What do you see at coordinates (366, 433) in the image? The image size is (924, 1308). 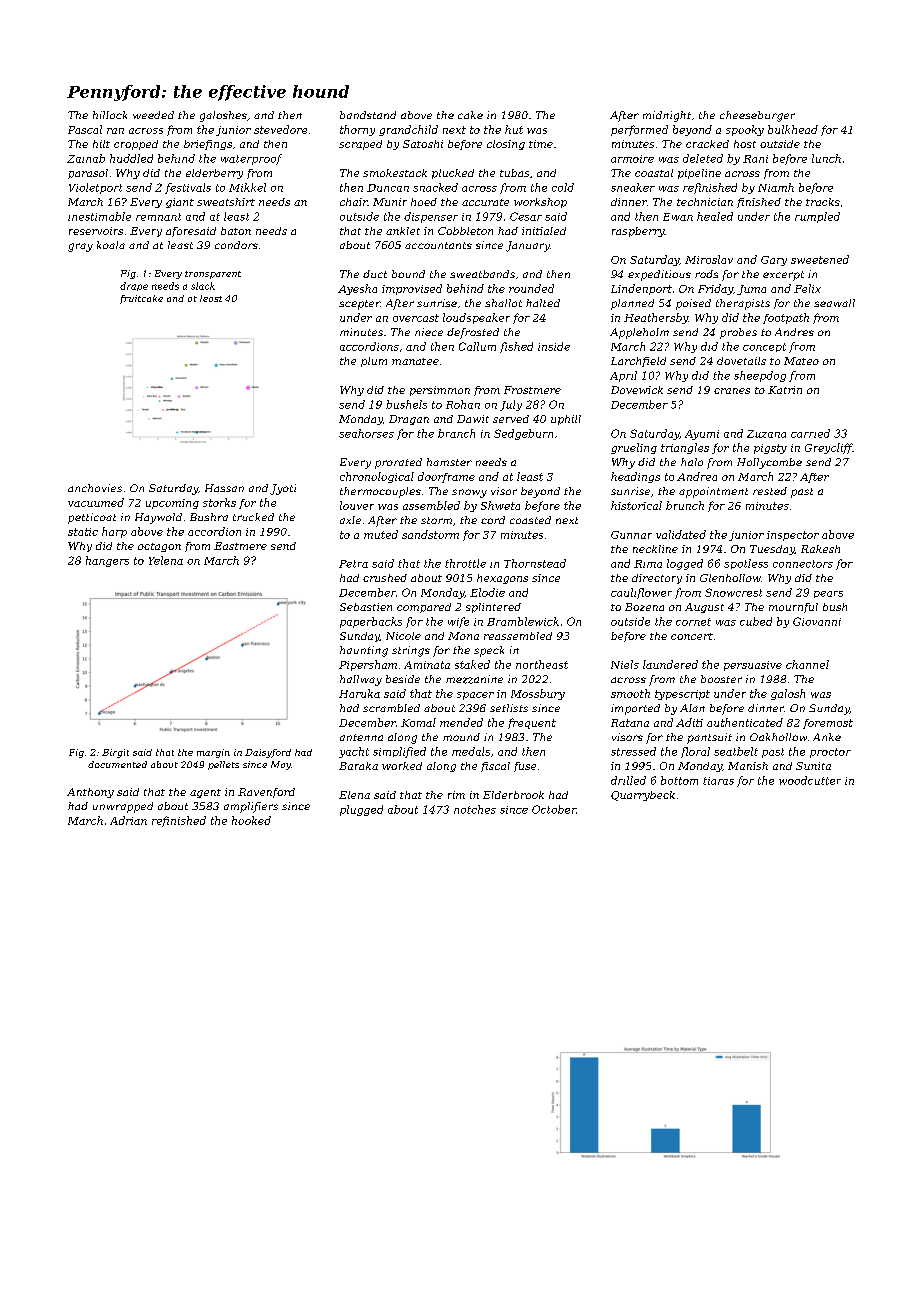 I see `seahorses` at bounding box center [366, 433].
